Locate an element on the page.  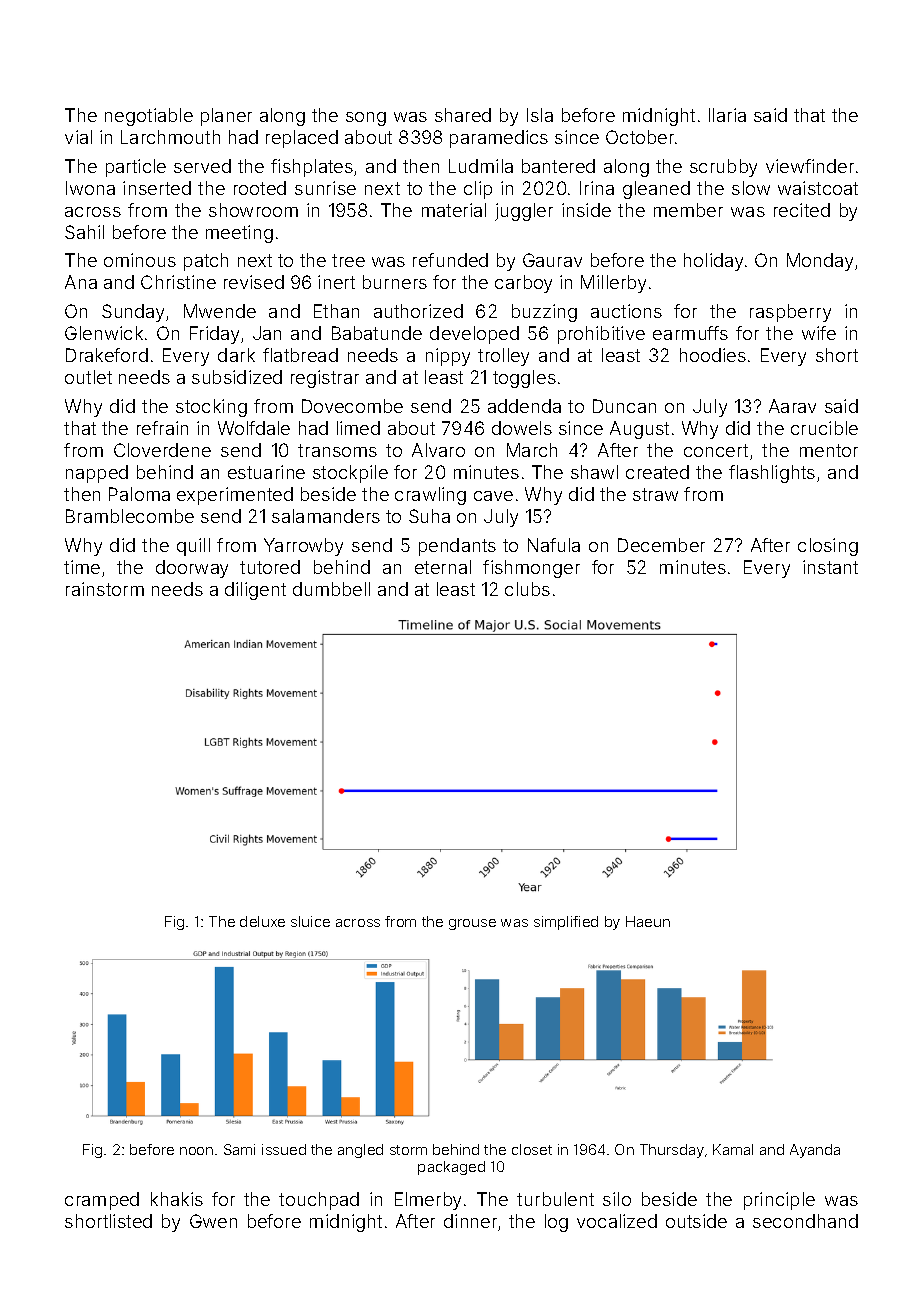
turbulent is located at coordinates (555, 1199).
